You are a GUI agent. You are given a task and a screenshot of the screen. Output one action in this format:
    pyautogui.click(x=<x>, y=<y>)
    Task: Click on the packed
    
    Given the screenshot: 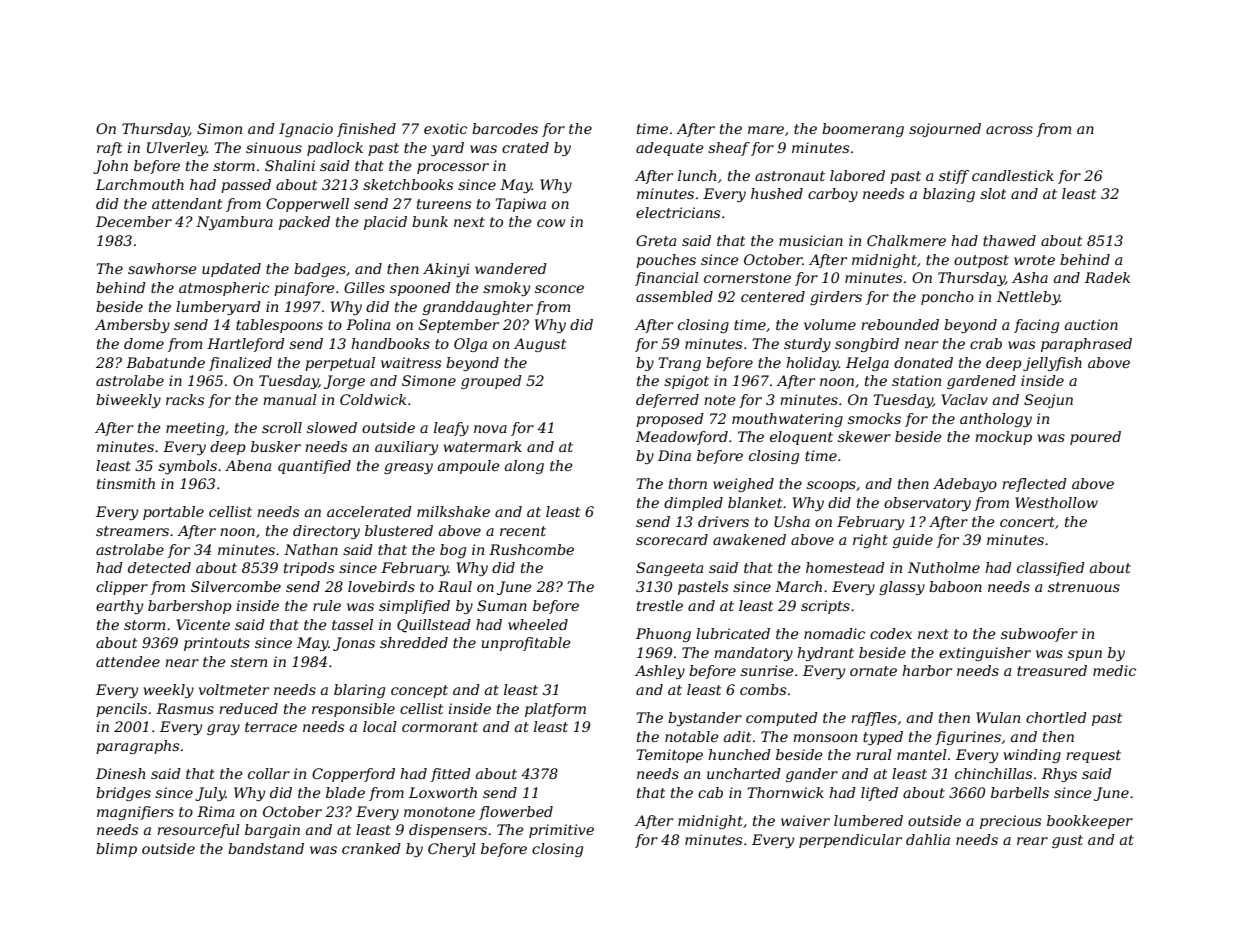 What is the action you would take?
    pyautogui.click(x=304, y=223)
